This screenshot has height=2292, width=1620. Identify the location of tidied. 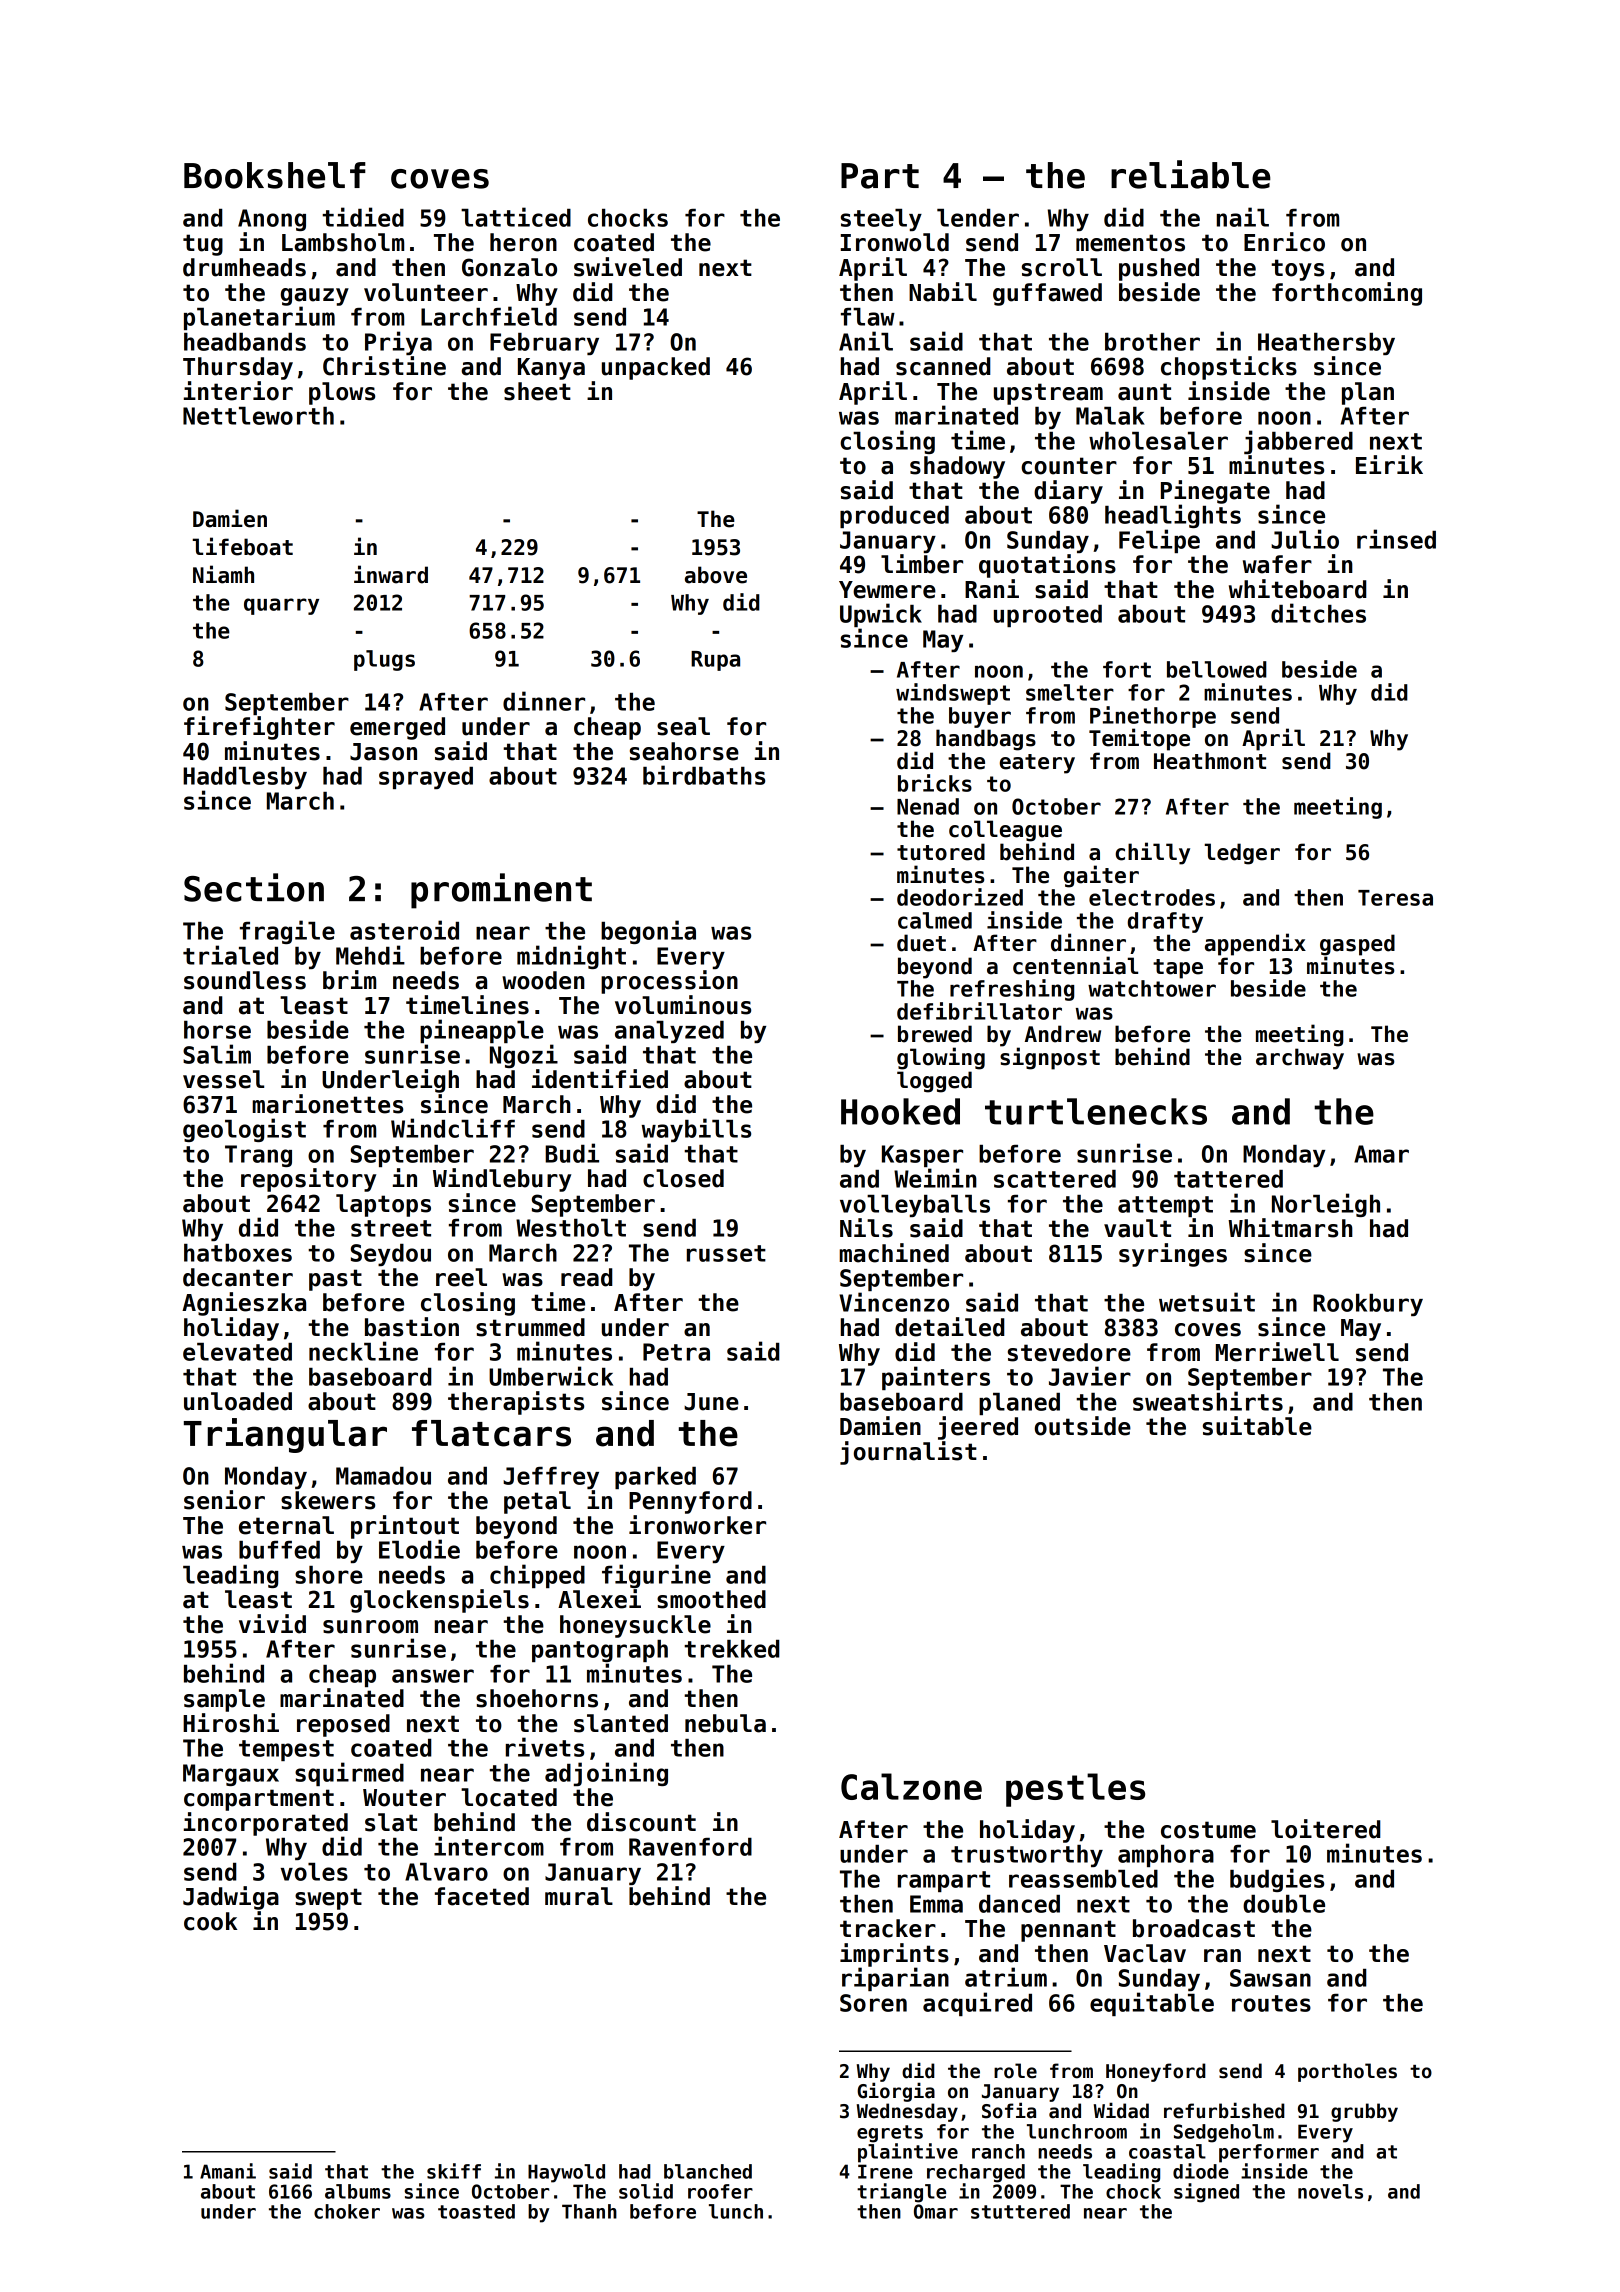
(363, 217).
